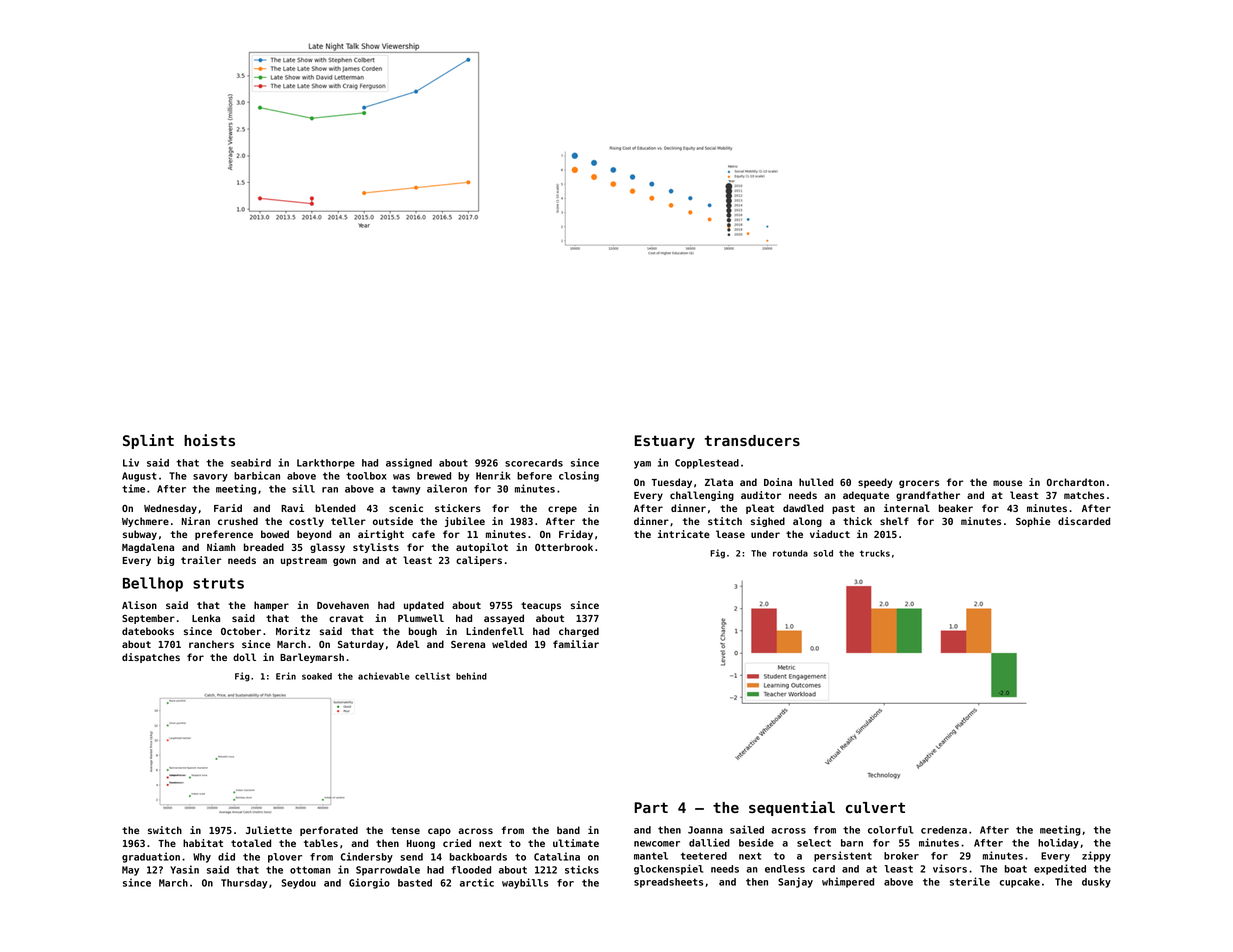 The image size is (1233, 952). Describe the element at coordinates (286, 676) in the screenshot. I see `Erin` at that location.
